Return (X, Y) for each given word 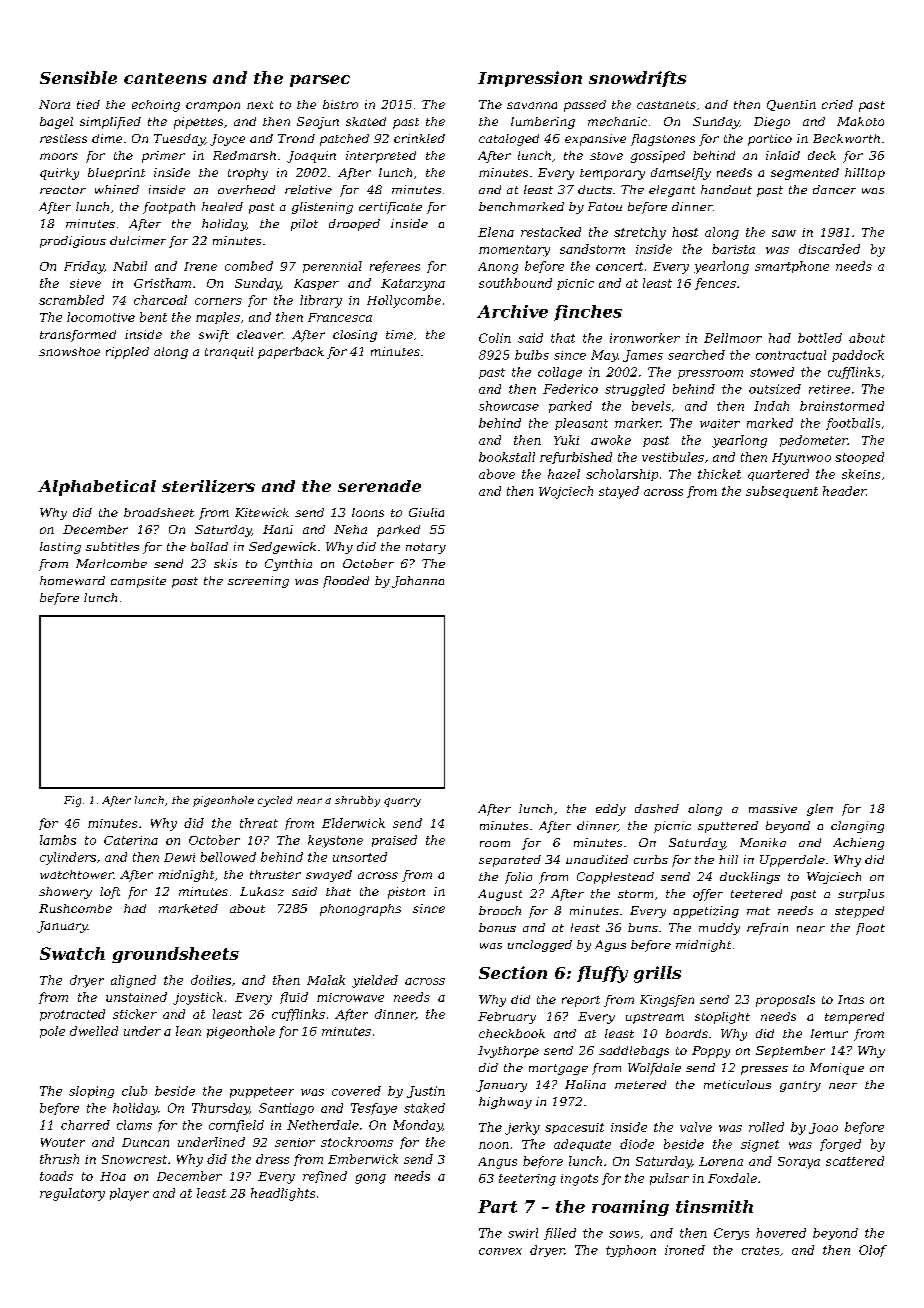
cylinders (68, 858)
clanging (857, 827)
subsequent (782, 492)
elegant (672, 191)
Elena (496, 232)
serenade (379, 486)
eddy (611, 810)
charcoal (160, 300)
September (790, 1052)
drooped (354, 225)
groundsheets (175, 955)
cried (837, 104)
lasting (60, 548)
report (581, 1001)
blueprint (116, 174)
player (129, 1194)
